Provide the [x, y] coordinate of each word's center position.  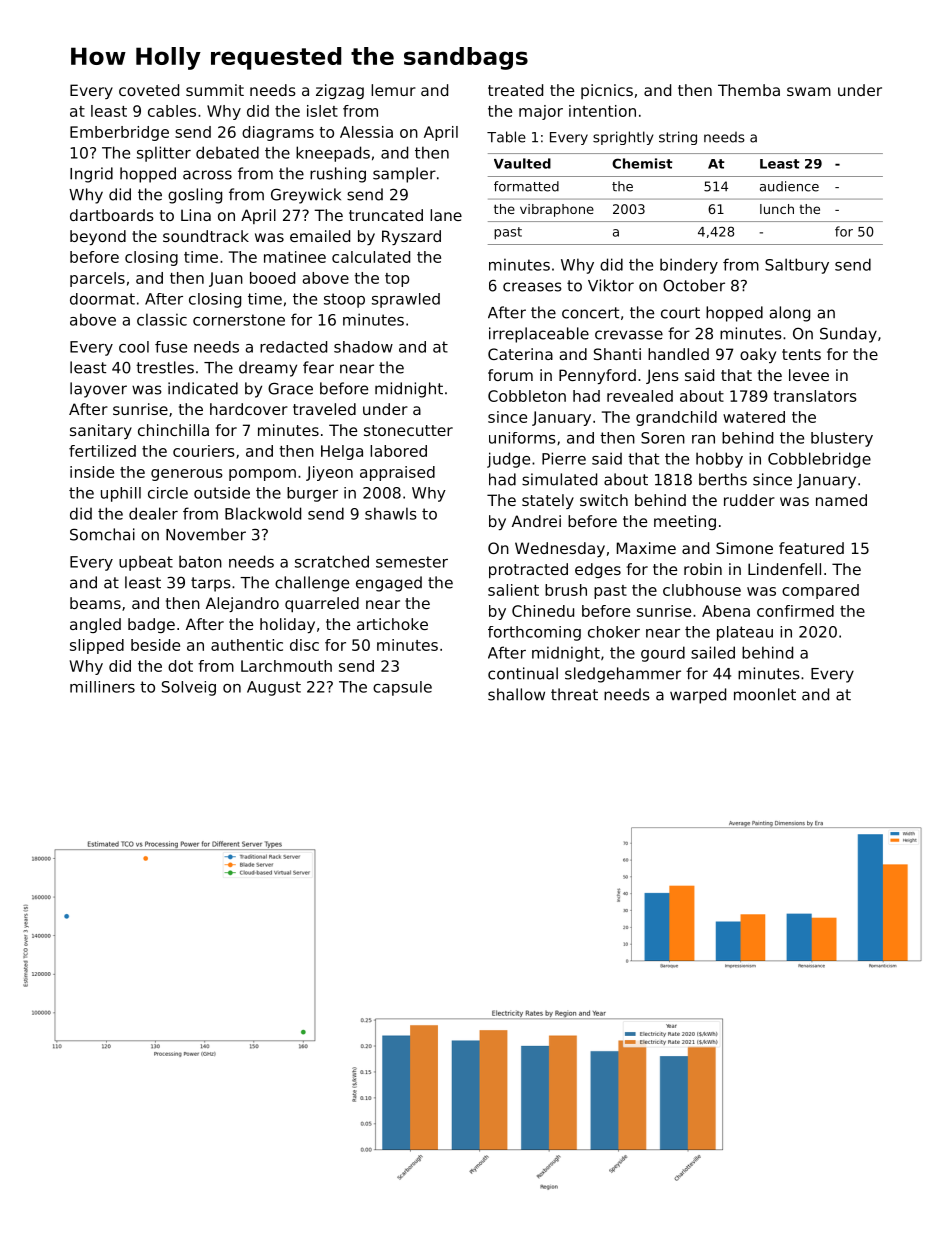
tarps [211, 584]
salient [513, 590]
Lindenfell [784, 569]
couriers [204, 451]
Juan [226, 279]
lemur [393, 90]
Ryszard [411, 237]
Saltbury [797, 266]
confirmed [795, 611]
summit [215, 90]
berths [723, 479]
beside [155, 645]
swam [809, 91]
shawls [391, 513]
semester [412, 562]
